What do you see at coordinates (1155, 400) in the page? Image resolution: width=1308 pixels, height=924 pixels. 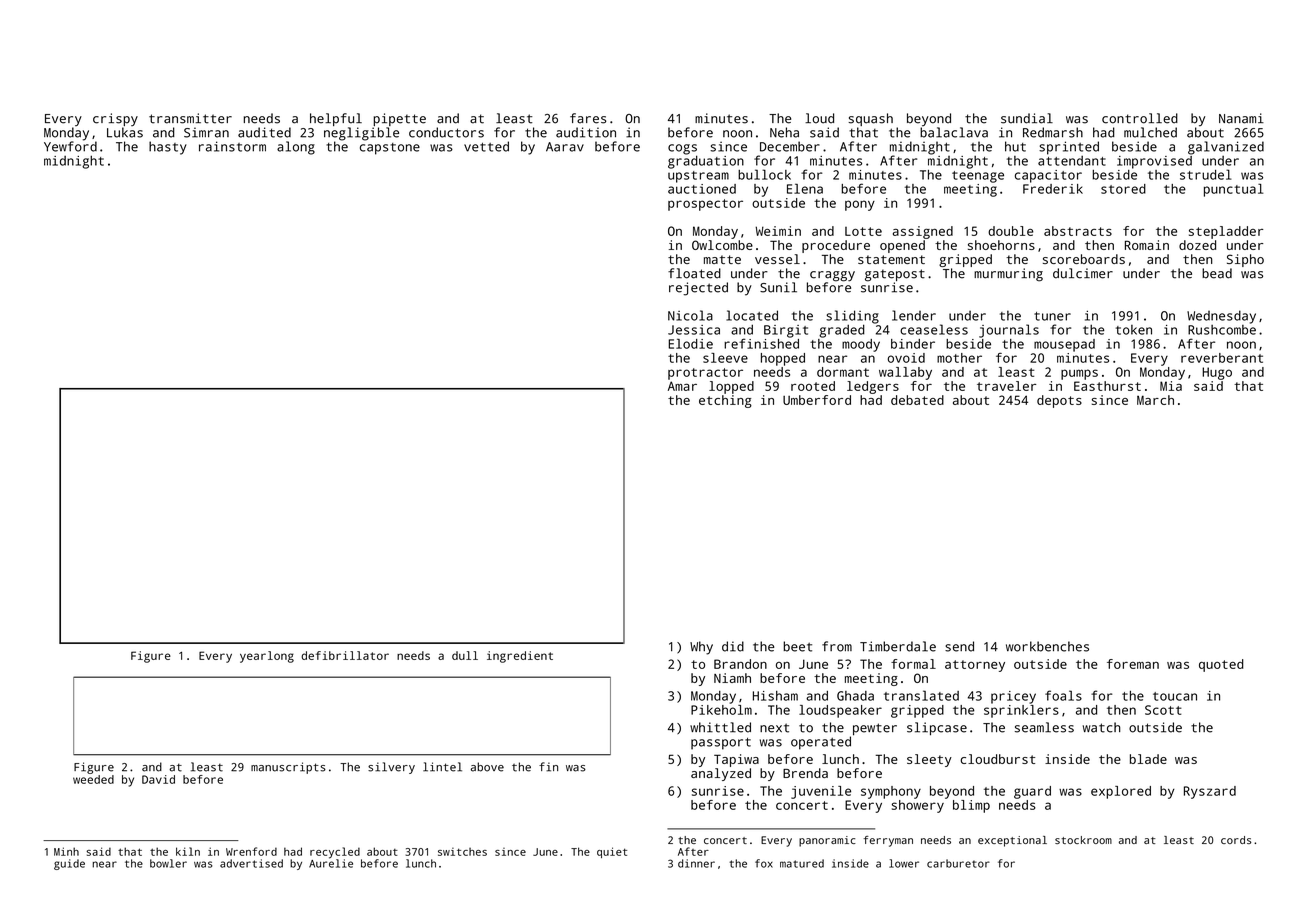 I see `March` at bounding box center [1155, 400].
